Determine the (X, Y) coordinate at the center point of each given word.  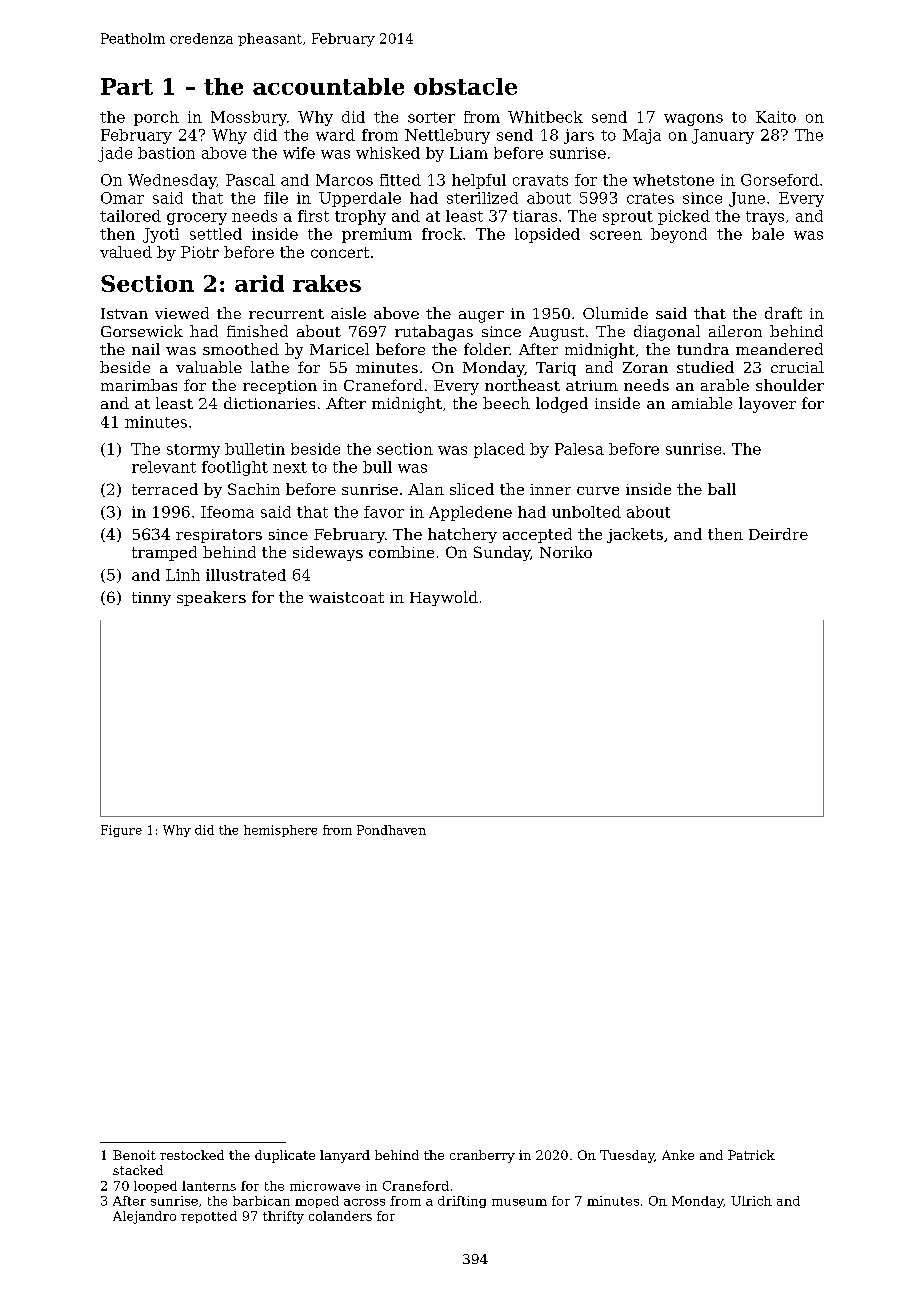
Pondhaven (391, 830)
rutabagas (434, 333)
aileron (735, 331)
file (276, 198)
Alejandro (144, 1217)
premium (377, 235)
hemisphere (280, 831)
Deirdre (778, 534)
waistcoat (346, 597)
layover (767, 405)
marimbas (139, 385)
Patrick (751, 1155)
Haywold (444, 598)
